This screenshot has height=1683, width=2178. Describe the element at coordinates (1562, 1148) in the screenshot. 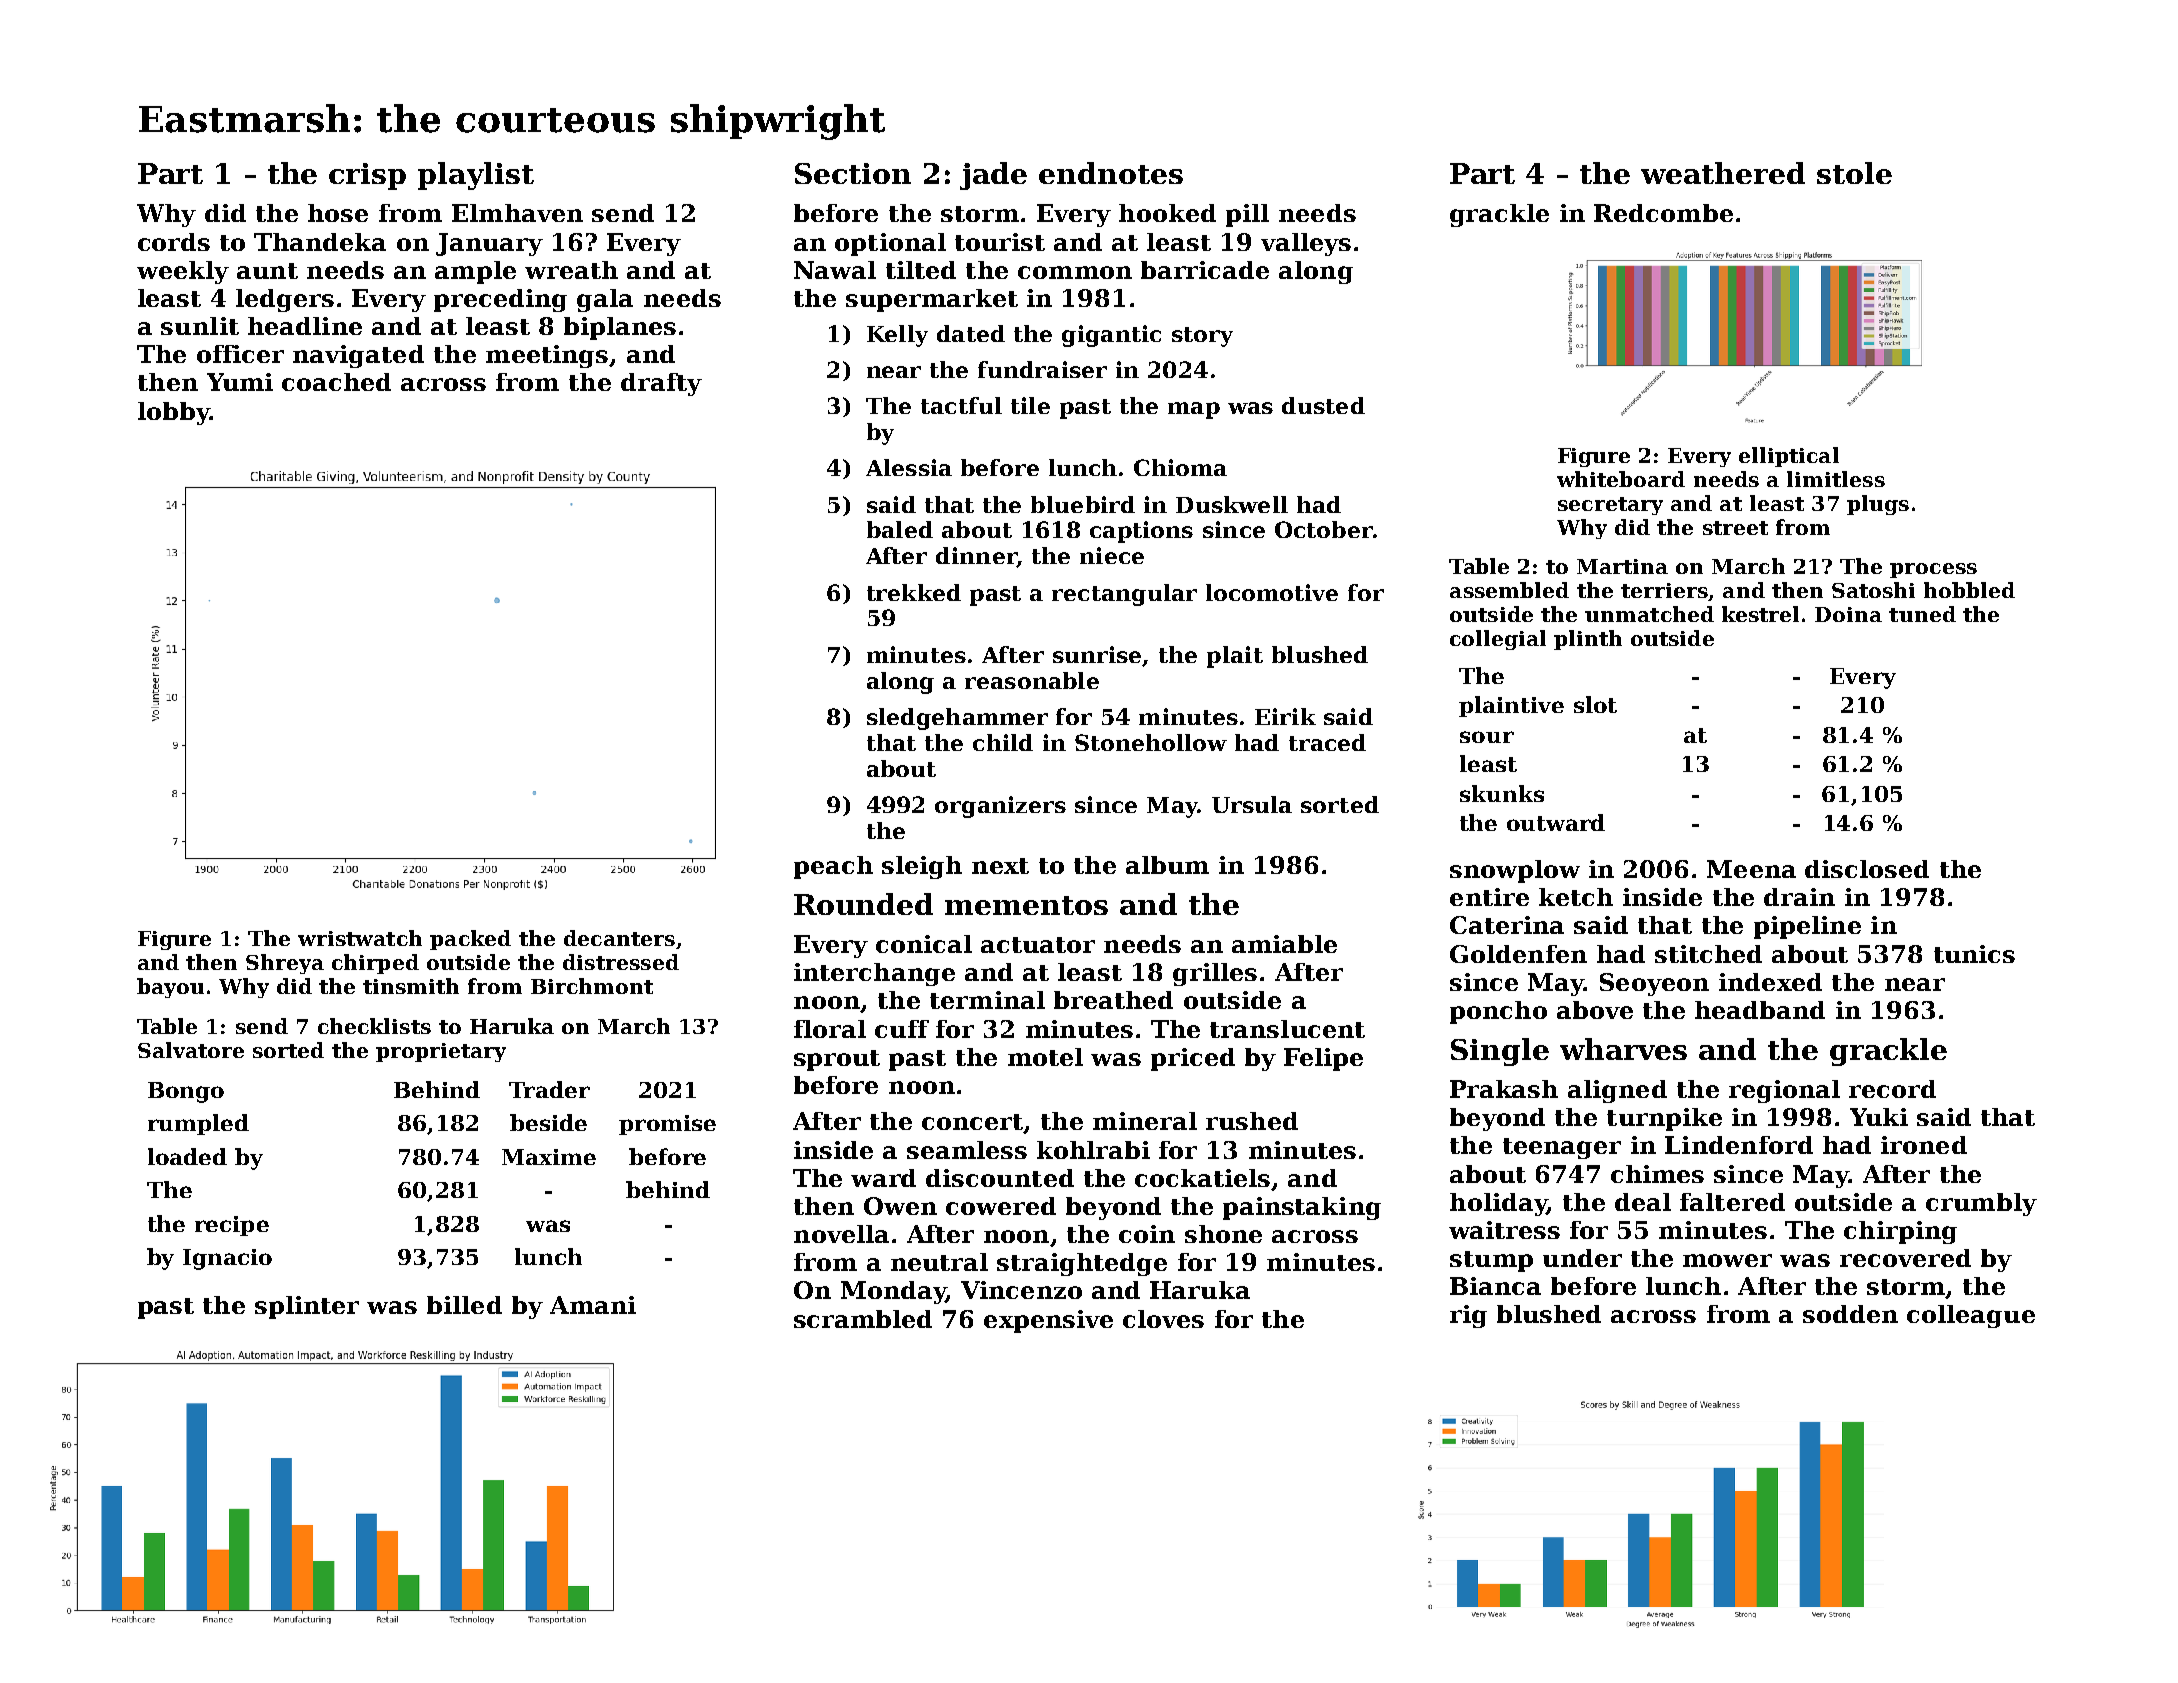

I see `teenager` at that location.
